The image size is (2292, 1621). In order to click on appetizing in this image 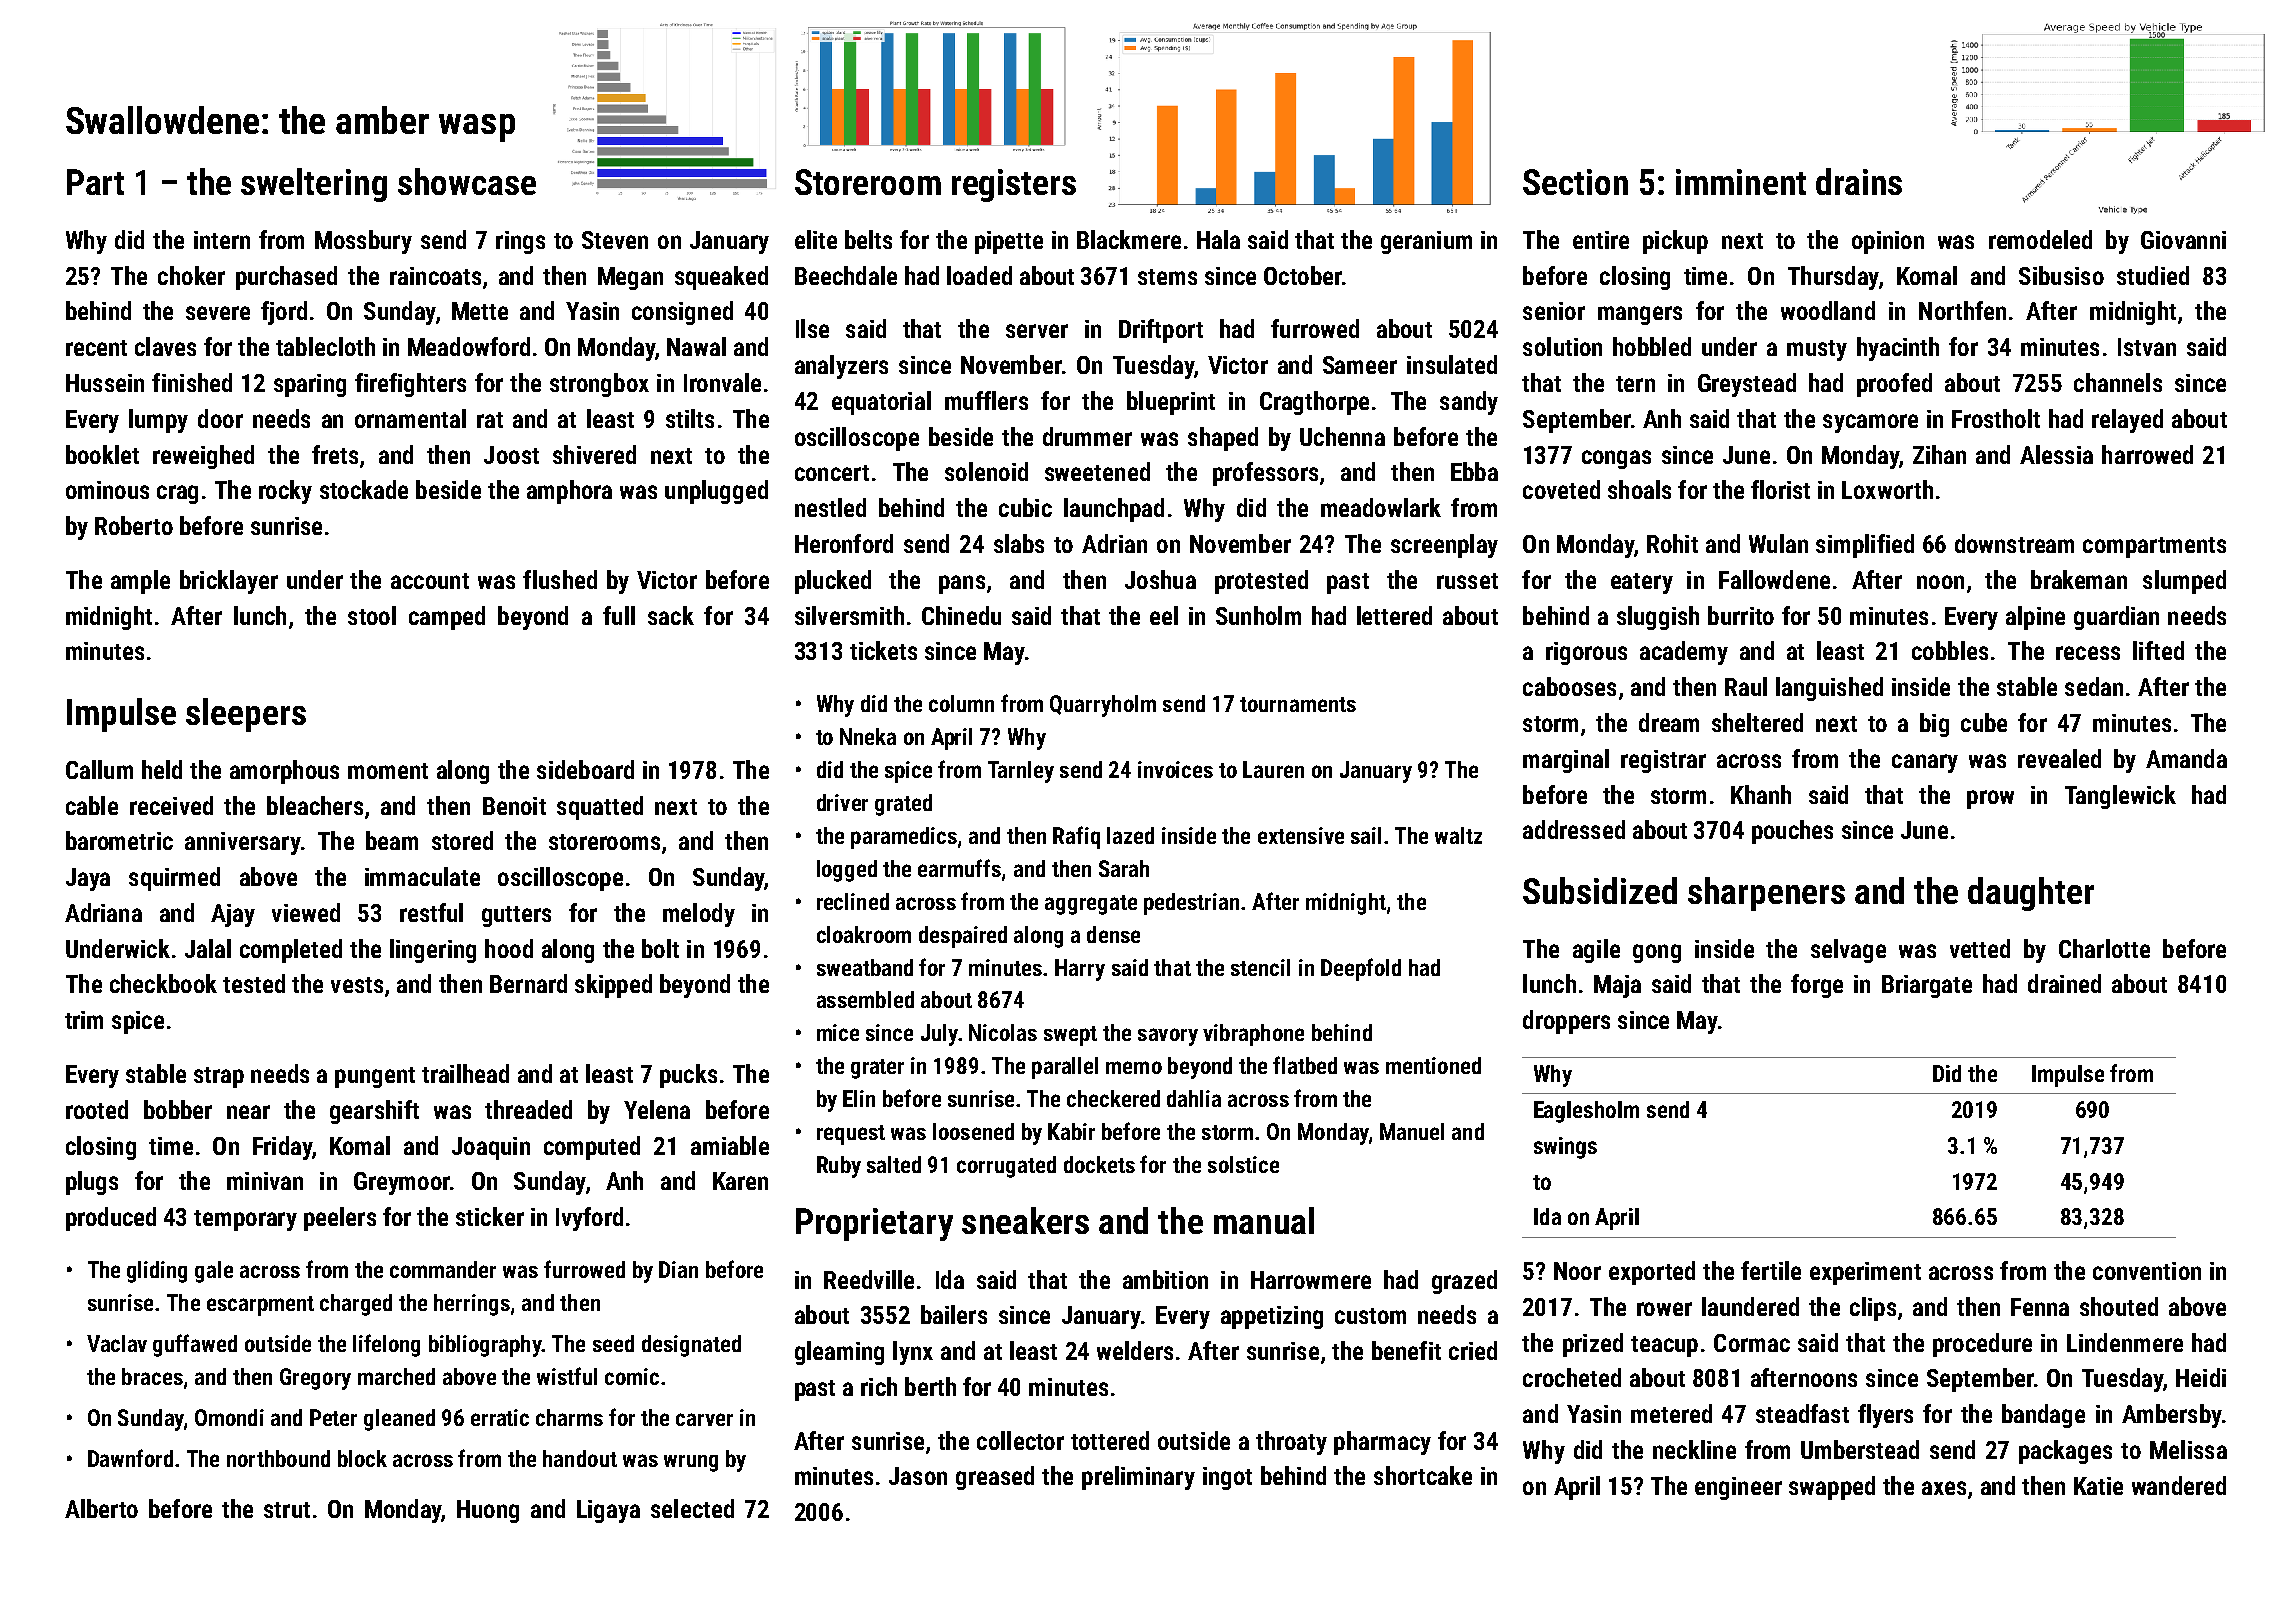, I will do `click(1272, 1317)`.
